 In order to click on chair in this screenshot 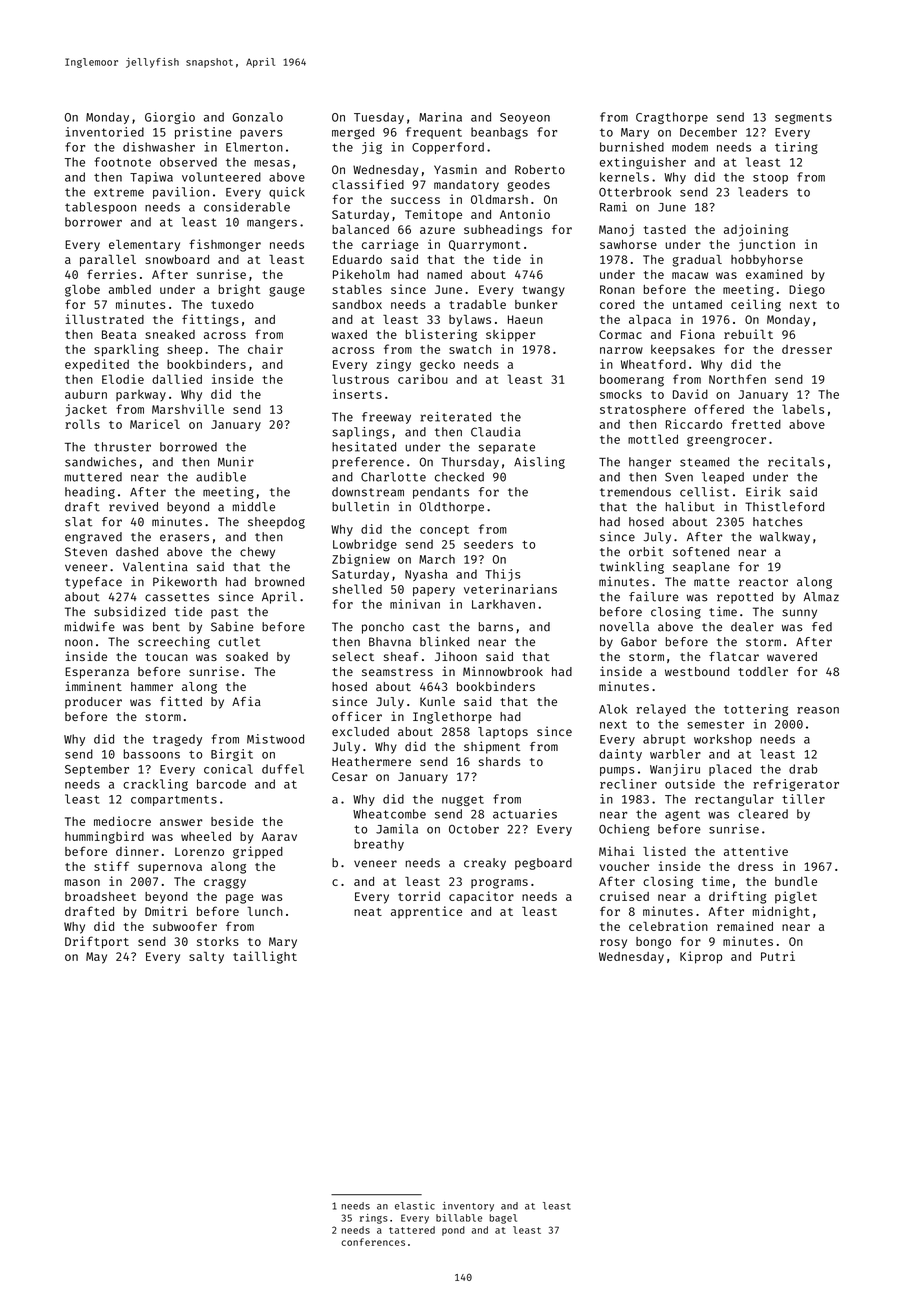, I will do `click(265, 349)`.
